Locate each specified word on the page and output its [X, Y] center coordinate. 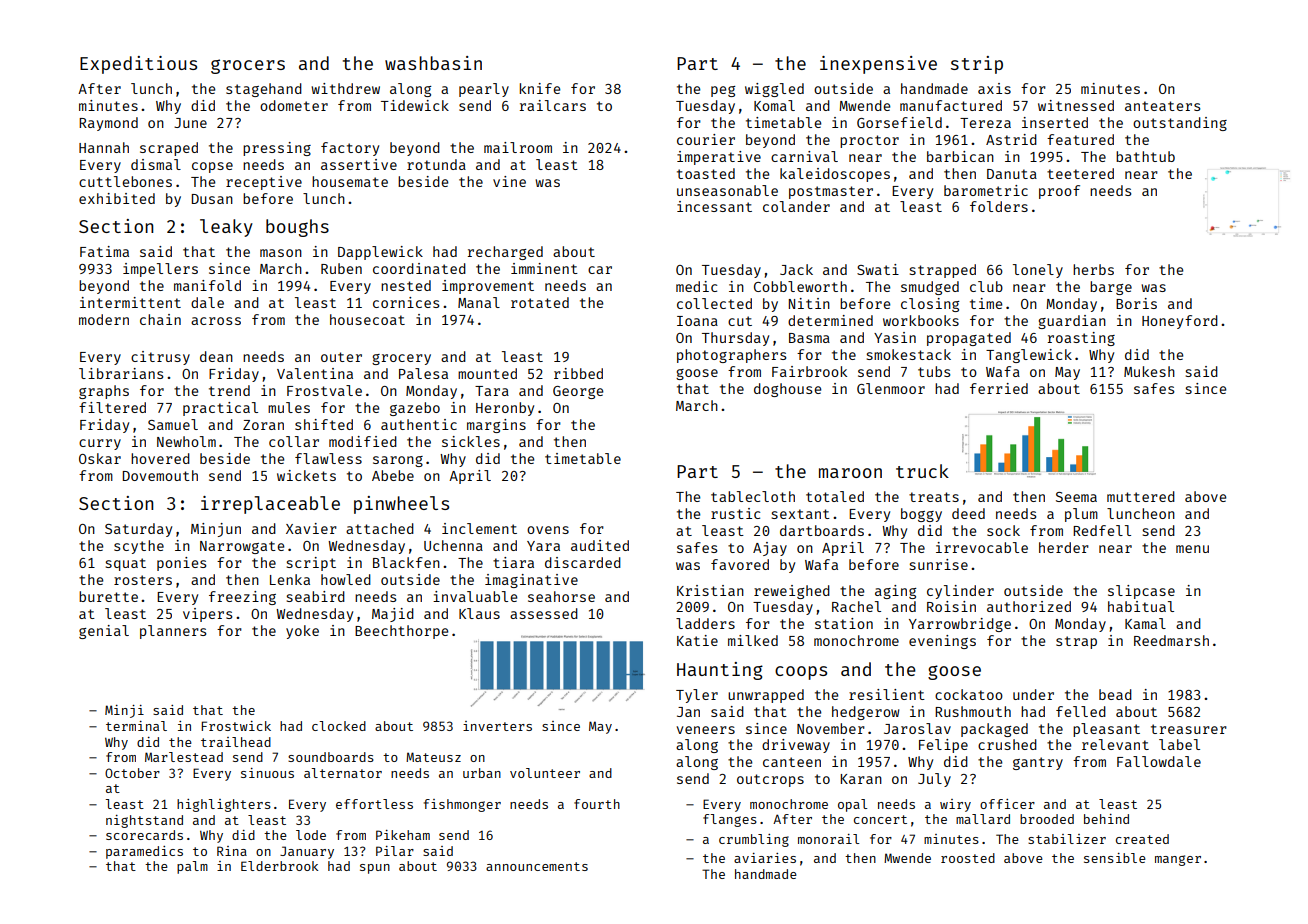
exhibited [117, 198]
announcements [537, 866]
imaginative [531, 581]
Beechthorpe [401, 632]
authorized [1029, 606]
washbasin [433, 63]
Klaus [479, 613]
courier [706, 139]
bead [1115, 694]
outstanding [1180, 124]
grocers [248, 66]
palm [192, 867]
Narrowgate [242, 547]
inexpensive [878, 65]
